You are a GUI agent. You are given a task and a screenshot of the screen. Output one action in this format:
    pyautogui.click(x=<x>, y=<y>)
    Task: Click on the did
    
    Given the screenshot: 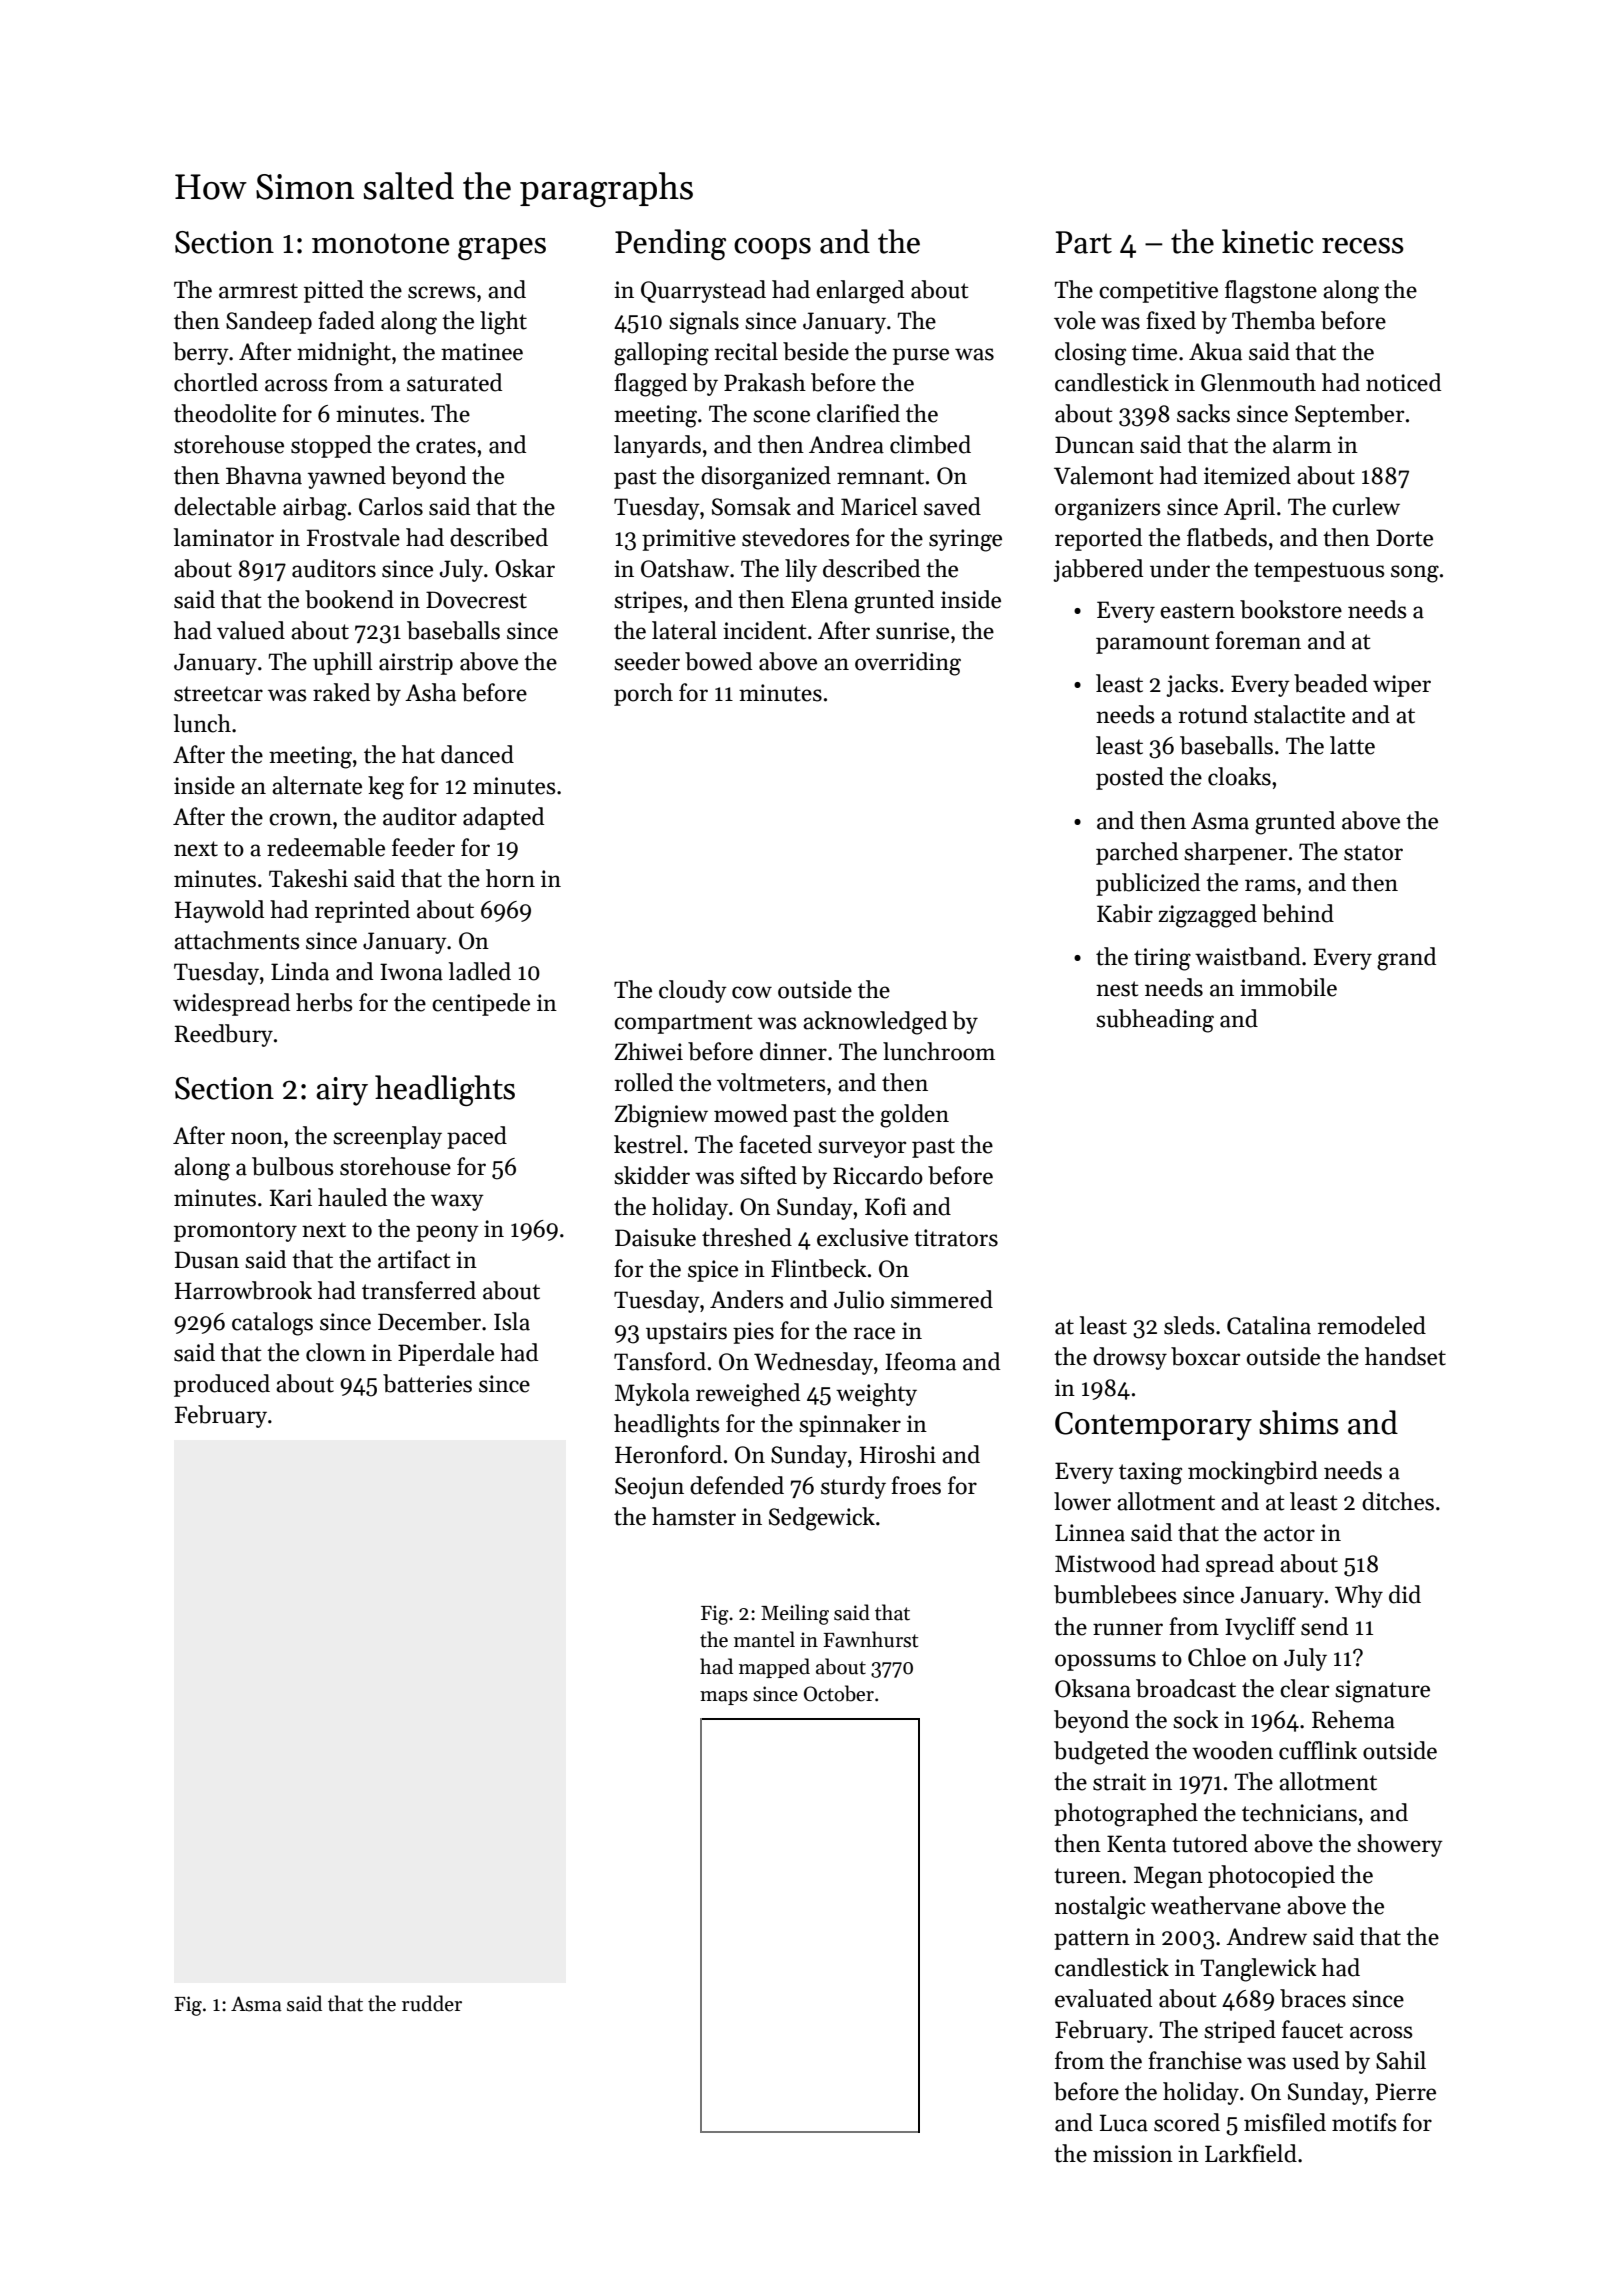 What is the action you would take?
    pyautogui.click(x=1405, y=1594)
